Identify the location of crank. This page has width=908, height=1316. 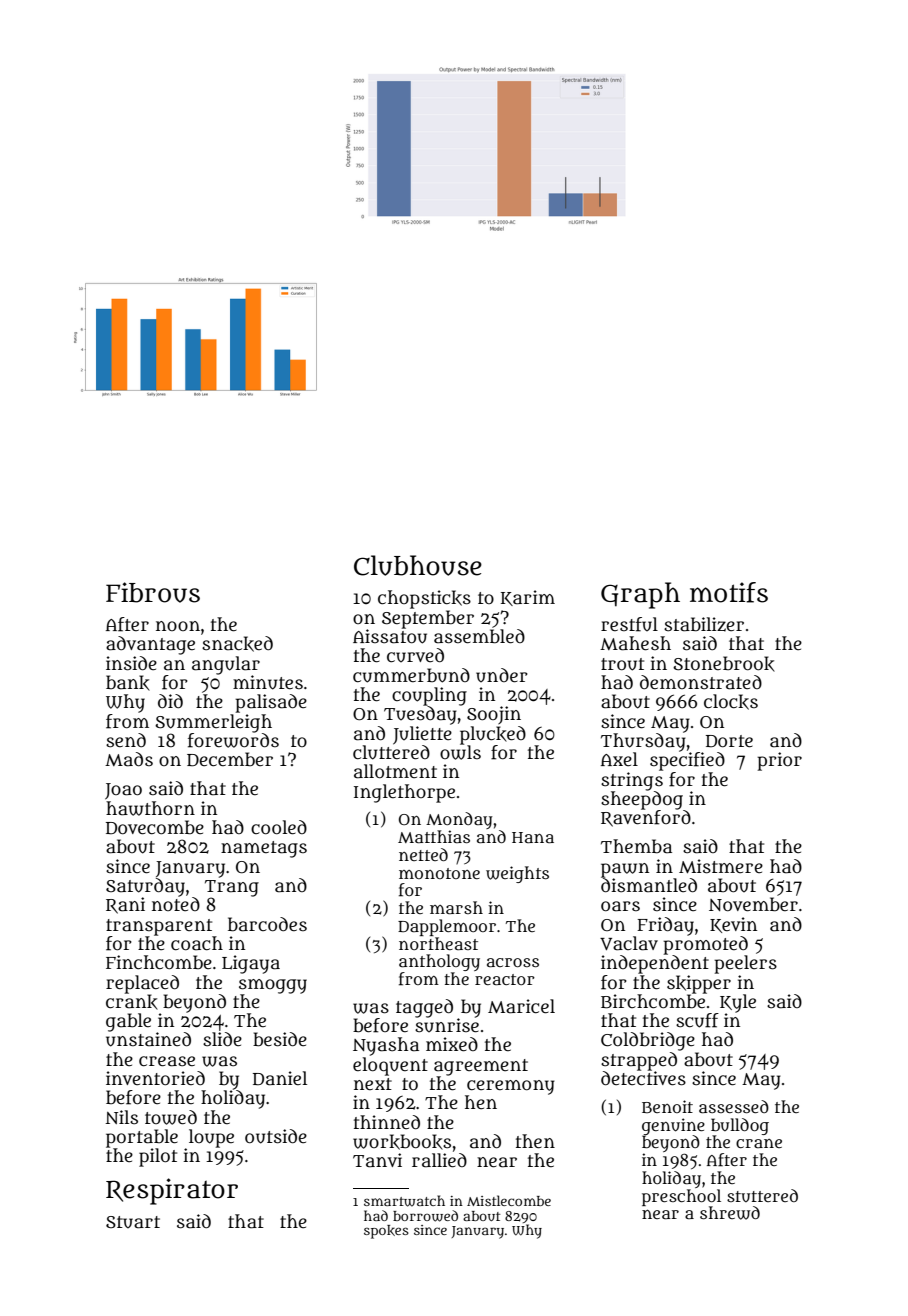
(132, 1002).
